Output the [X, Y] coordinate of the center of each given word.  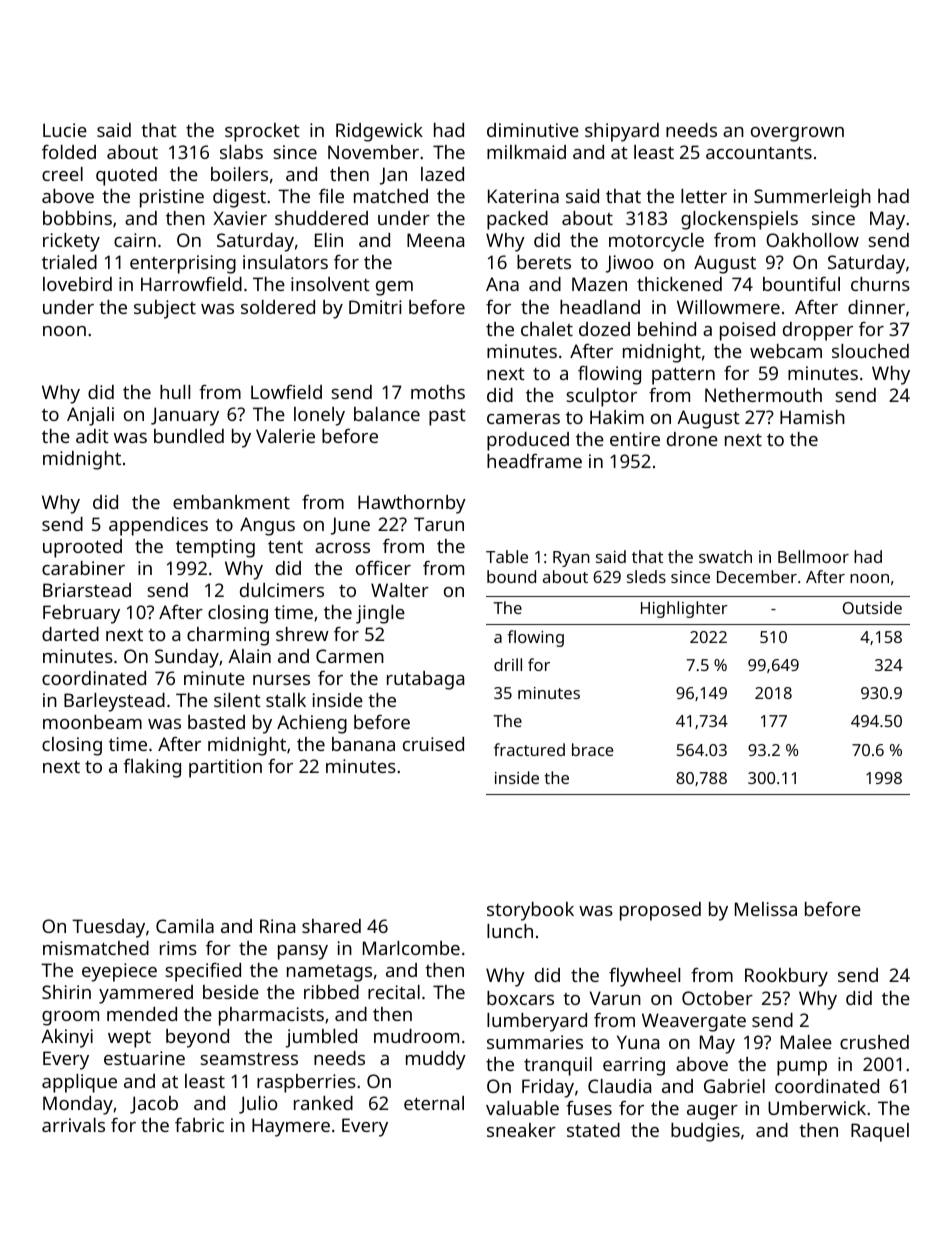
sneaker [521, 1130]
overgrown [797, 134]
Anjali [90, 416]
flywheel [644, 977]
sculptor [601, 397]
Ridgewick [379, 132]
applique [79, 1083]
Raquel [880, 1132]
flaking [152, 768]
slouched [870, 351]
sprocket [262, 132]
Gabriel [734, 1086]
